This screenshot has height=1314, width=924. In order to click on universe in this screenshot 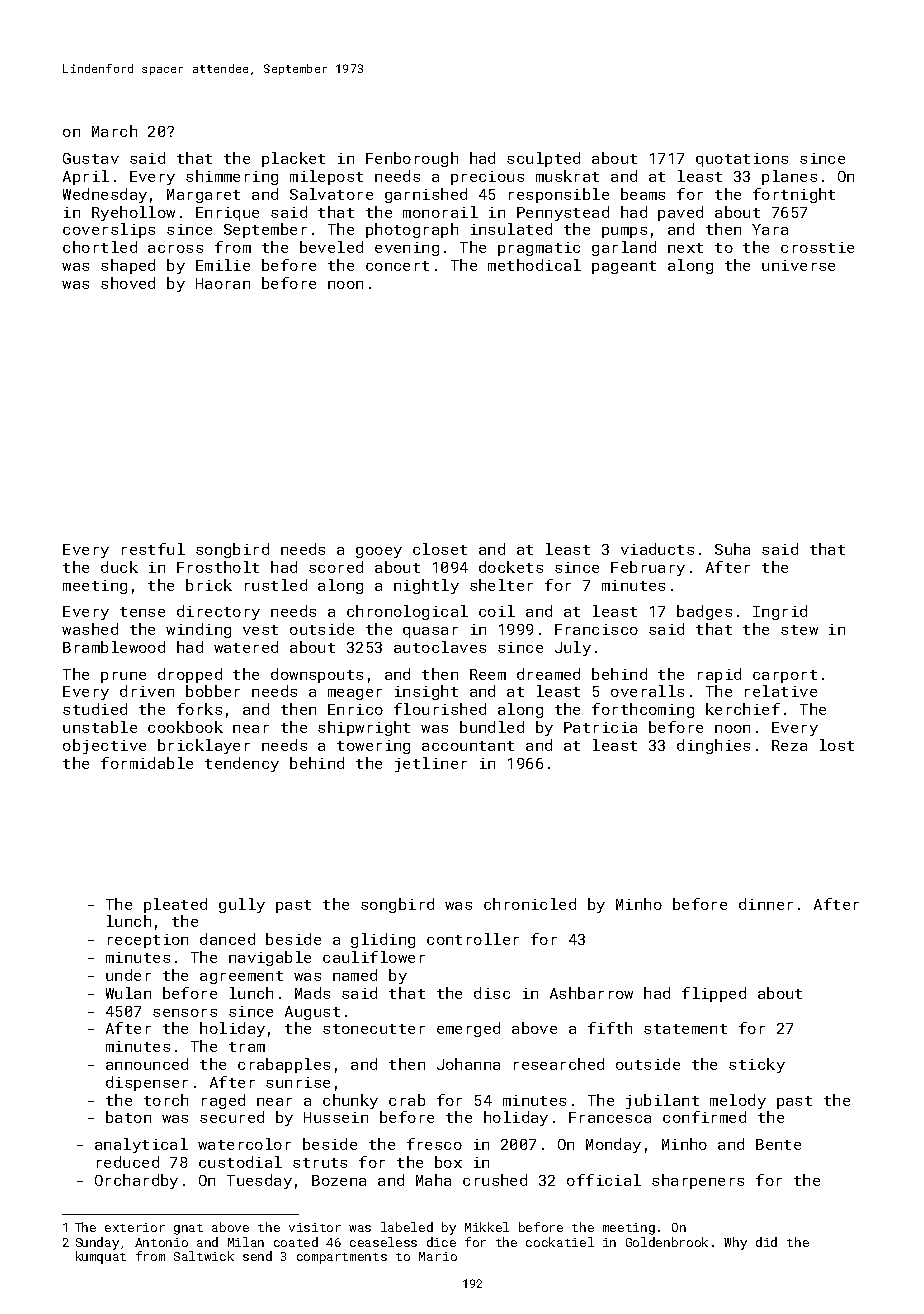, I will do `click(798, 265)`.
